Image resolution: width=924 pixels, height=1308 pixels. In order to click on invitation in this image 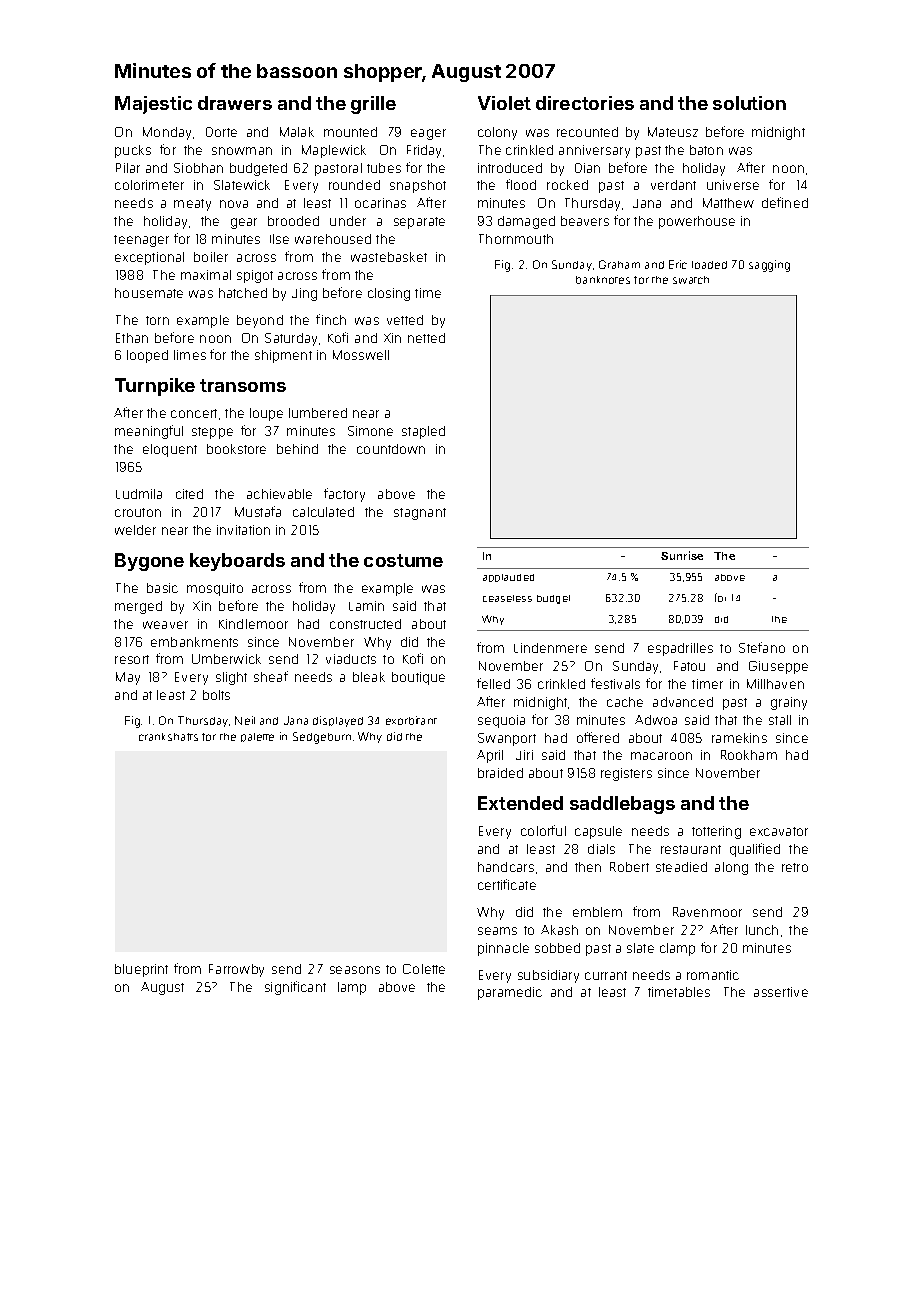, I will do `click(243, 530)`.
